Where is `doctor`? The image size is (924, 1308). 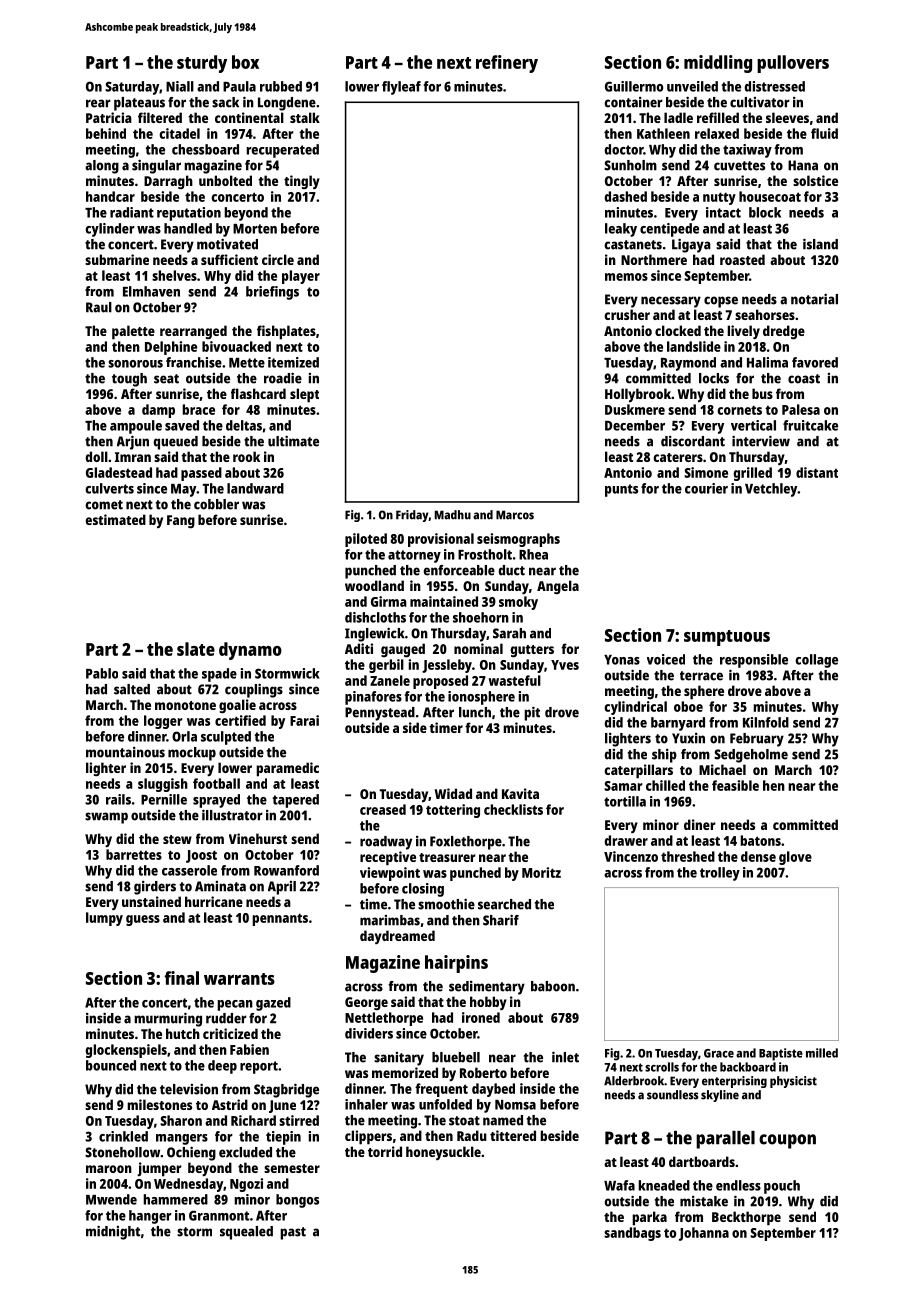 doctor is located at coordinates (623, 149).
